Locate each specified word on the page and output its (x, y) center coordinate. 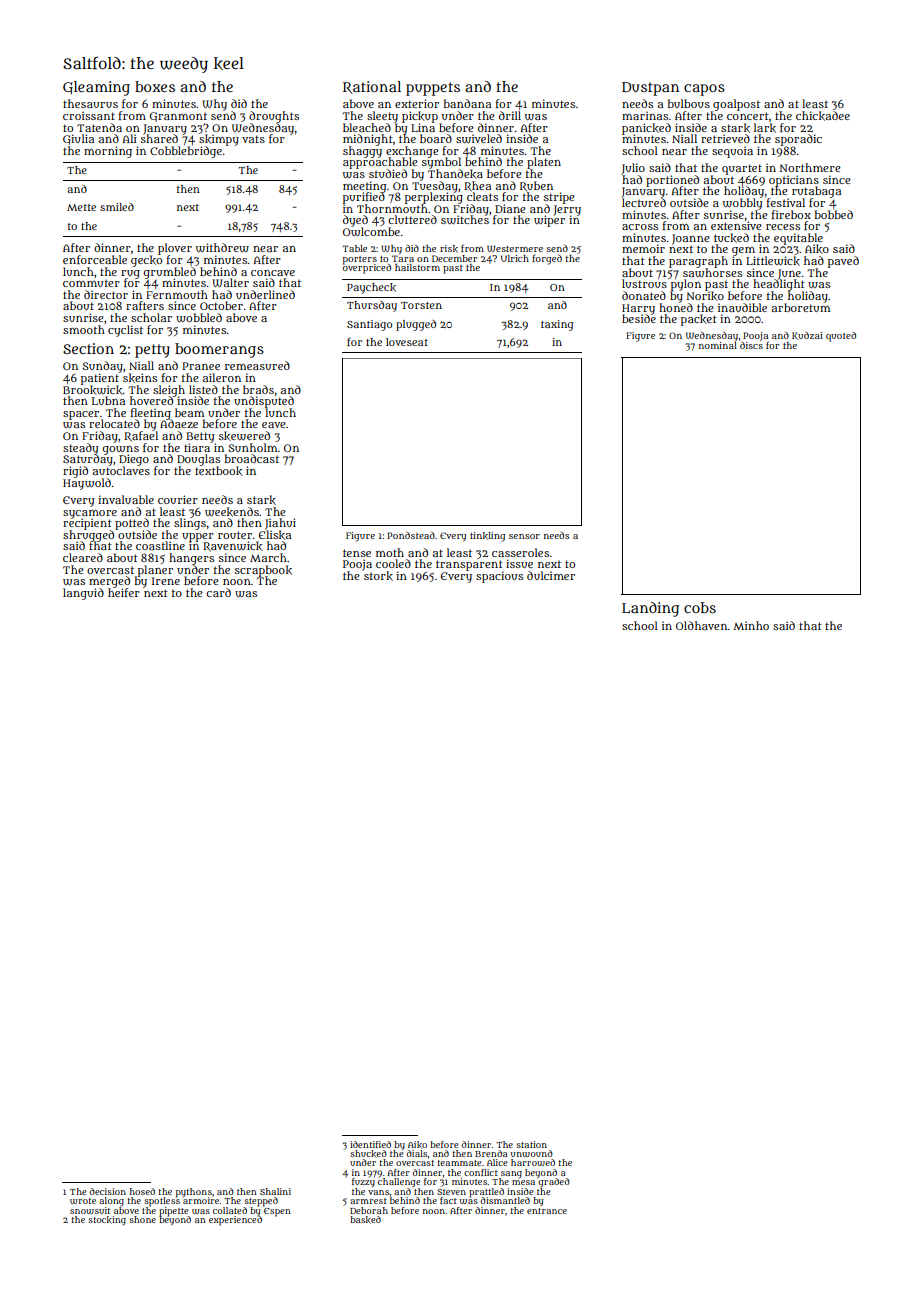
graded (554, 1183)
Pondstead (411, 535)
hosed (142, 1191)
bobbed (834, 214)
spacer (81, 415)
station (532, 1144)
